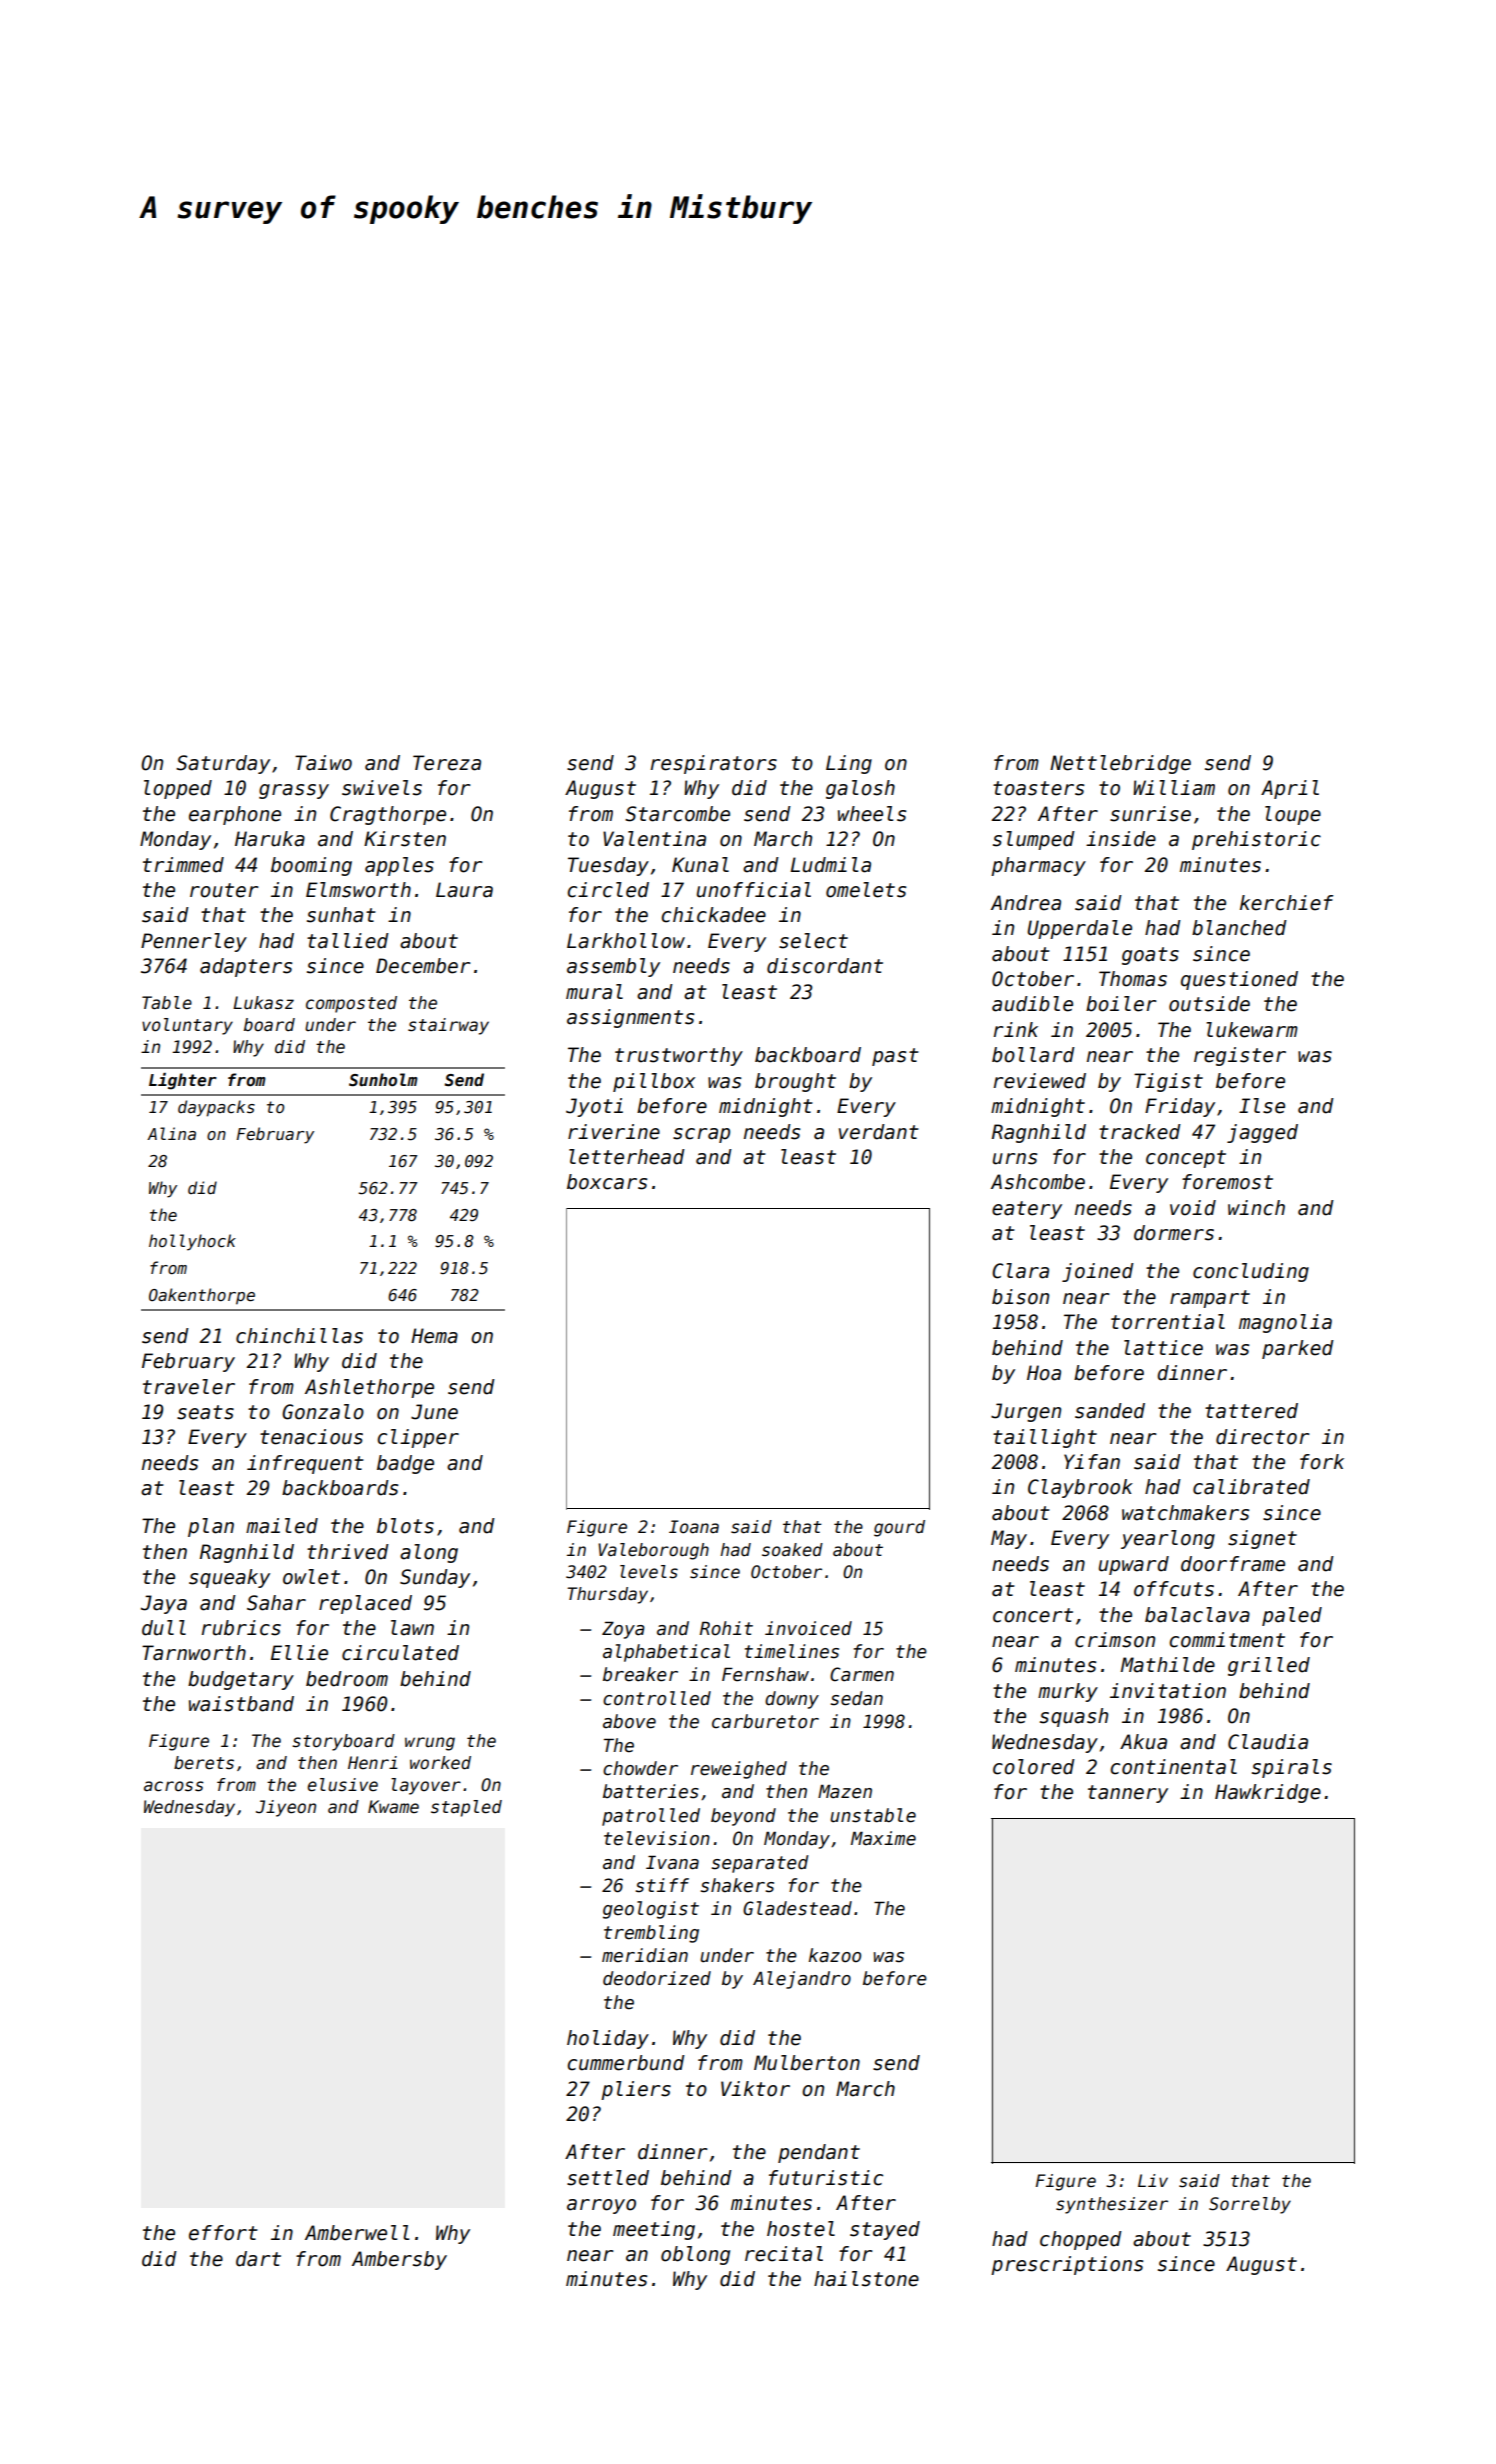 This screenshot has width=1496, height=2464. I want to click on tenacious, so click(311, 1437).
